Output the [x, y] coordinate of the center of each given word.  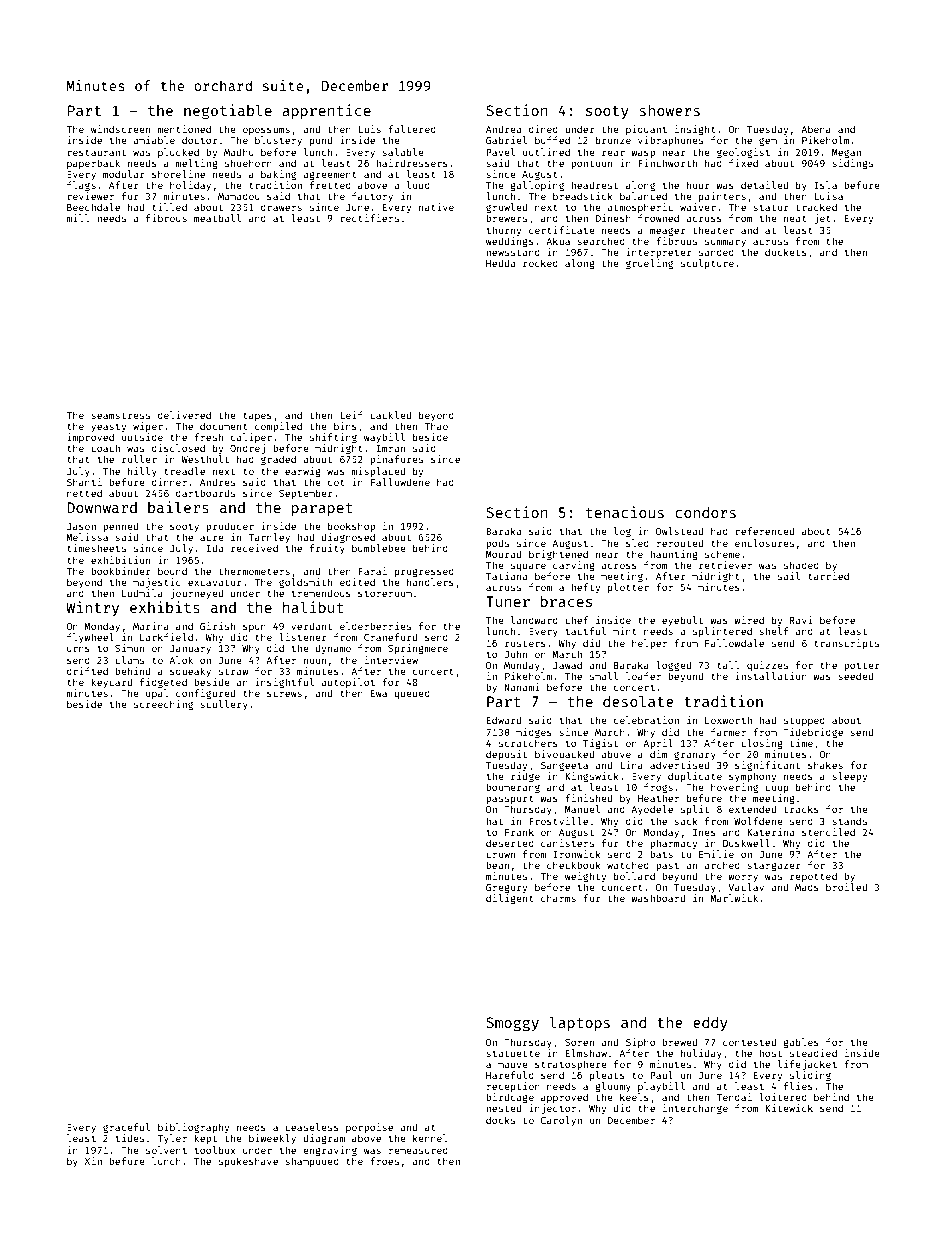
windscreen [120, 129]
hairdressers [412, 163]
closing [762, 744]
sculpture [707, 264]
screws [284, 694]
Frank [519, 832]
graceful [126, 1128]
